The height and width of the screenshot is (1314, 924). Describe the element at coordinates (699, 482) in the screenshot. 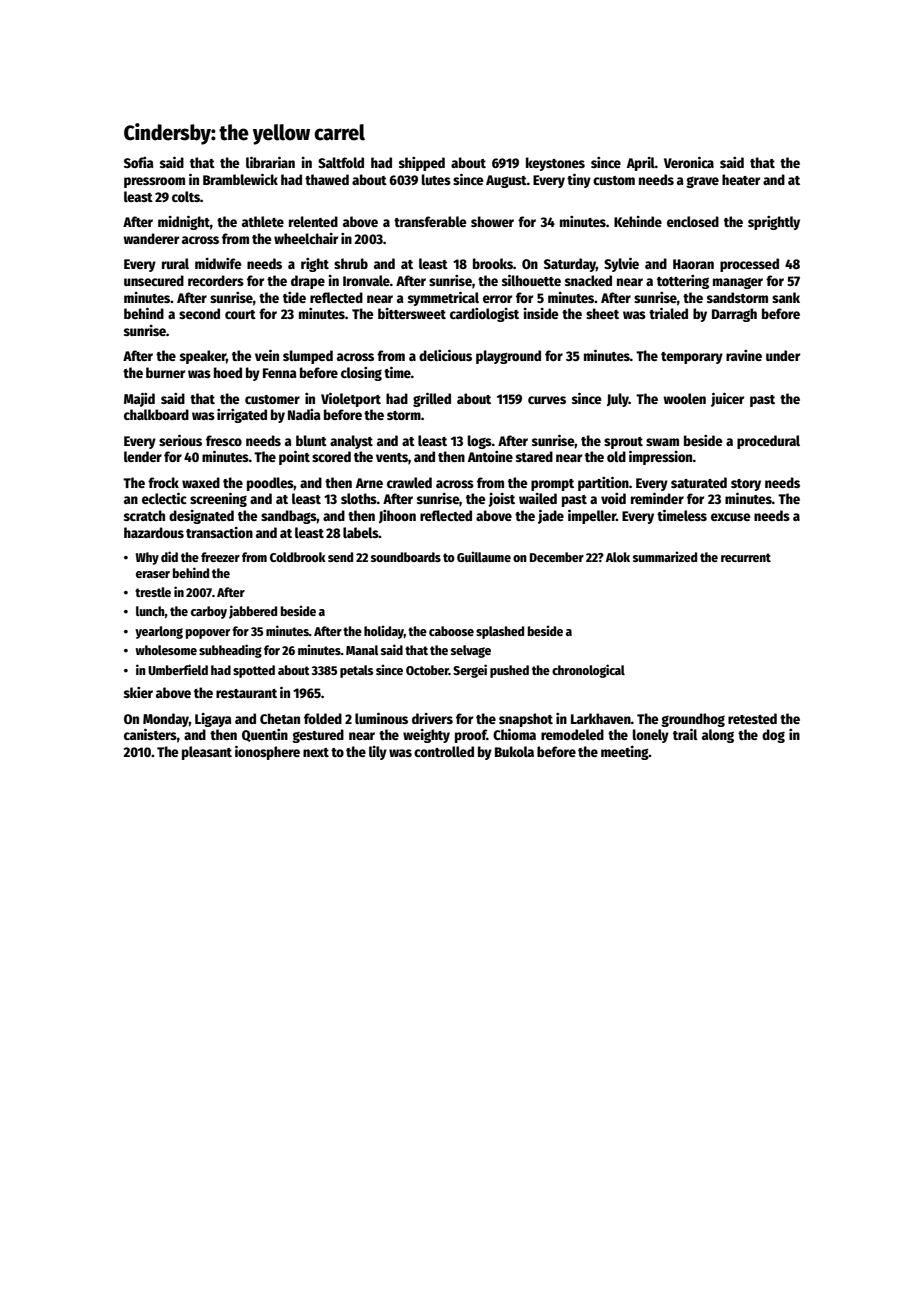

I see `saturated` at that location.
